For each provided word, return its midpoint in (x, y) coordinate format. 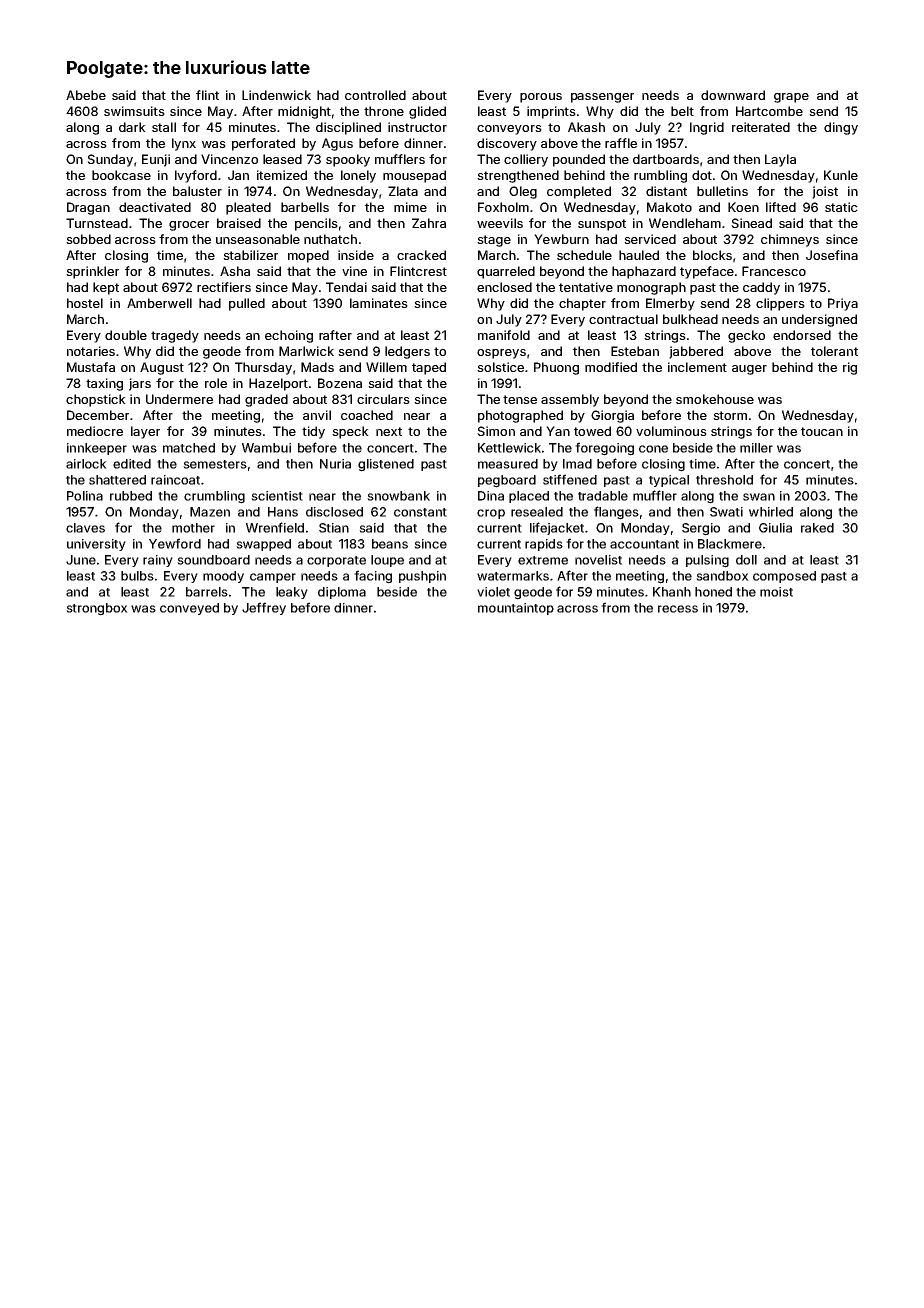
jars (140, 384)
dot (702, 175)
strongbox (97, 609)
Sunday (110, 160)
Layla (780, 160)
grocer (189, 226)
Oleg (523, 192)
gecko (746, 336)
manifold (504, 335)
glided (427, 112)
